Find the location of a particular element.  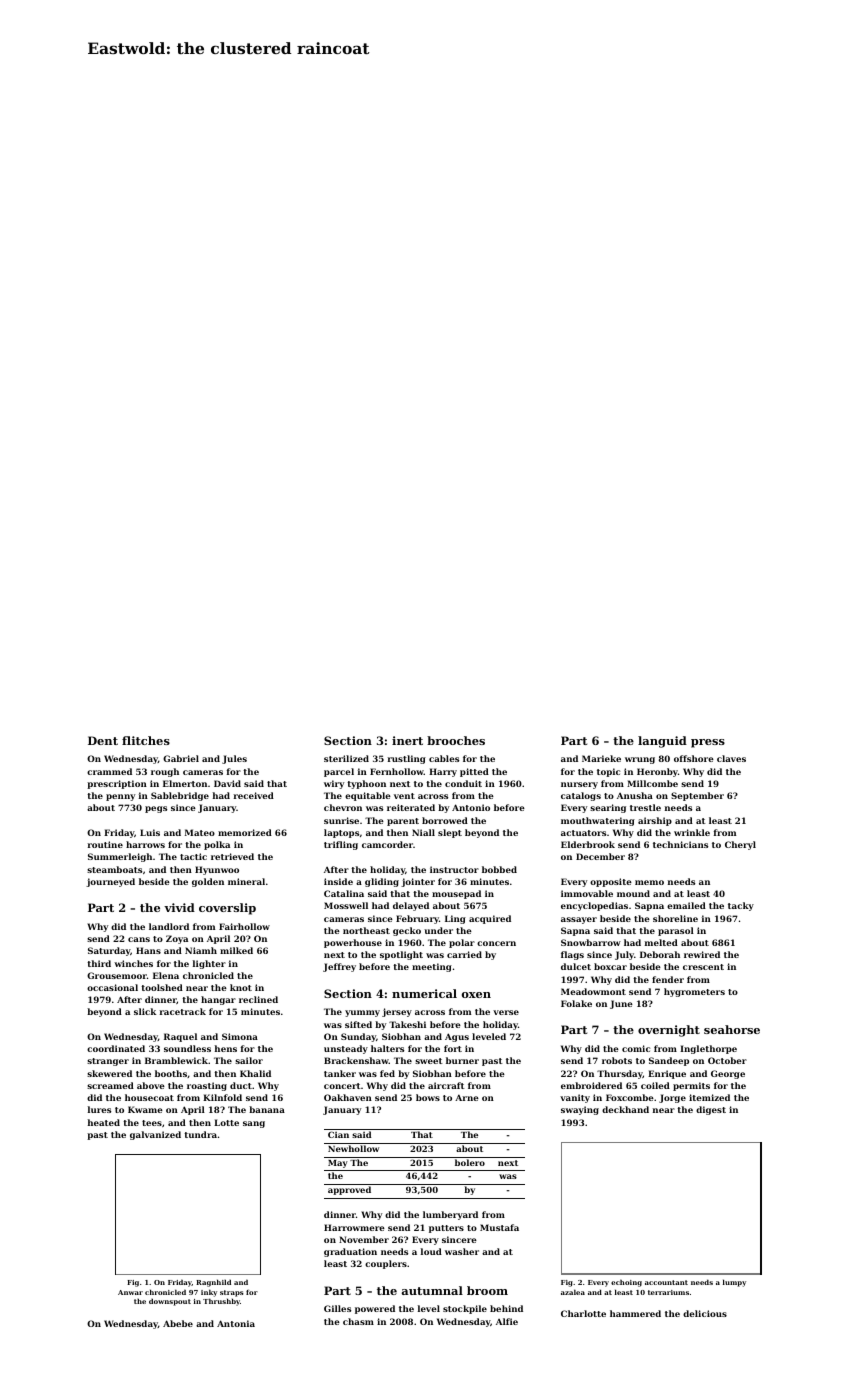

opposite is located at coordinates (611, 882).
